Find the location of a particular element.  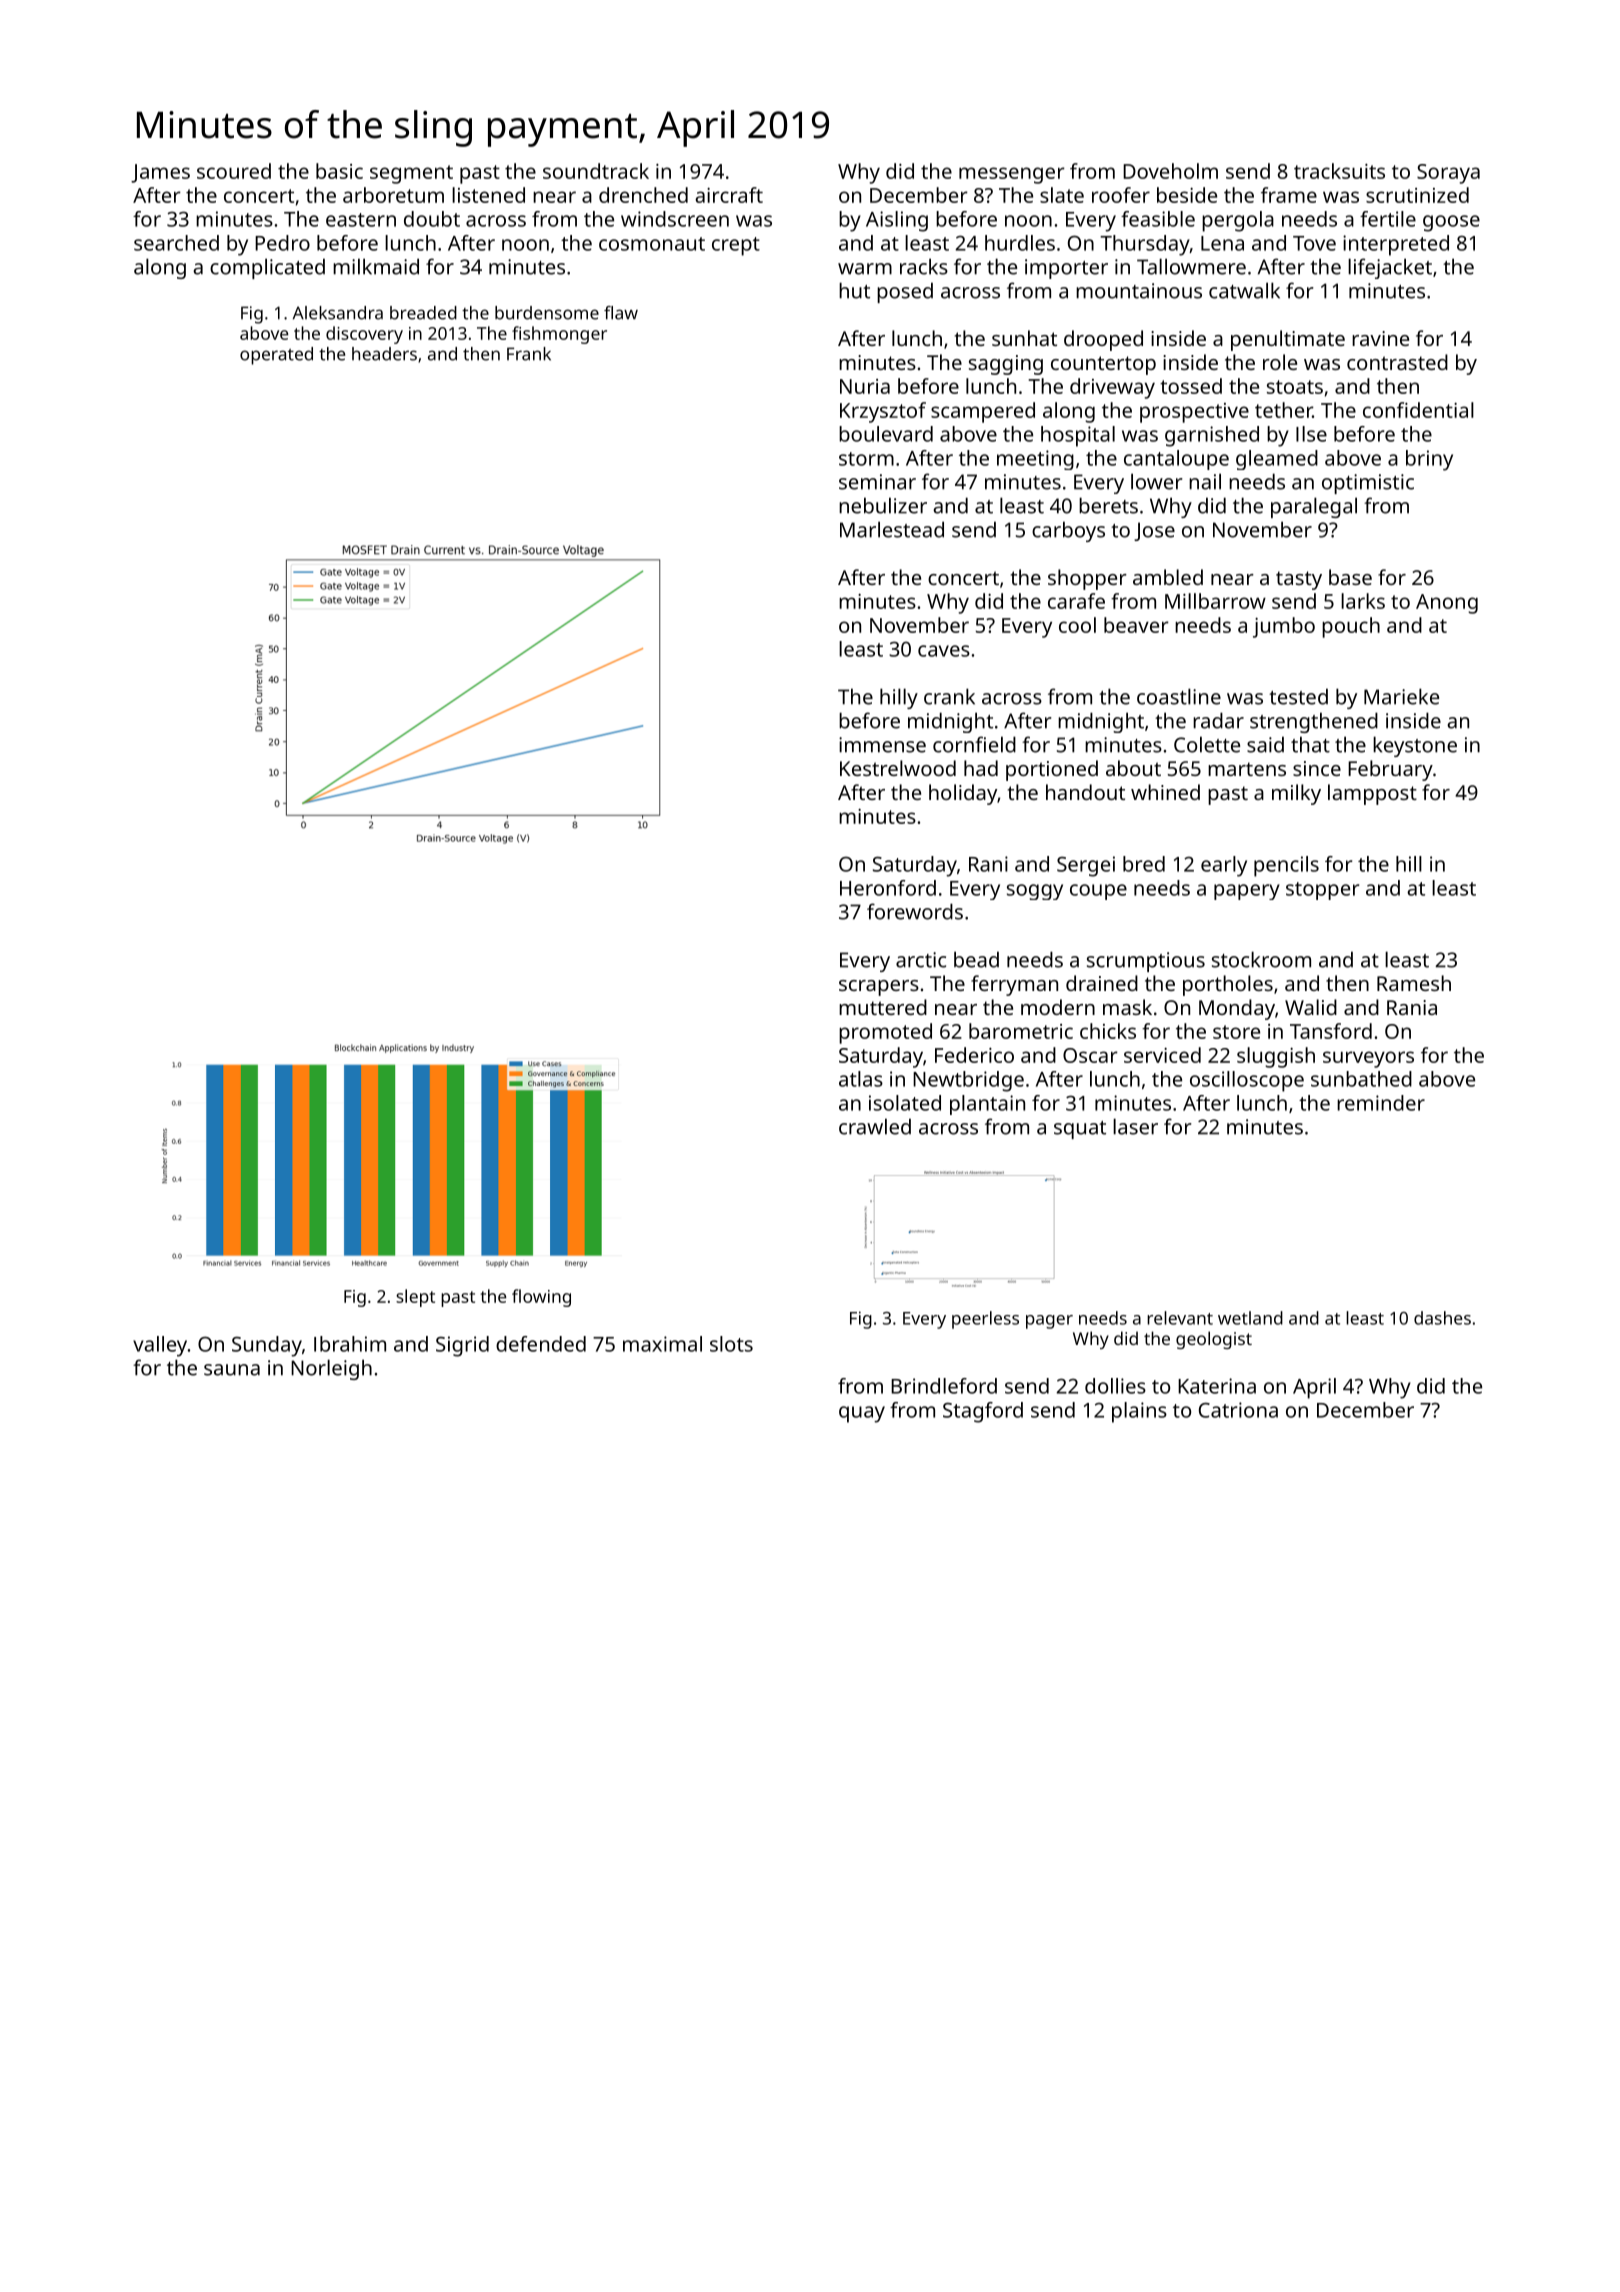

meeting is located at coordinates (1035, 460).
